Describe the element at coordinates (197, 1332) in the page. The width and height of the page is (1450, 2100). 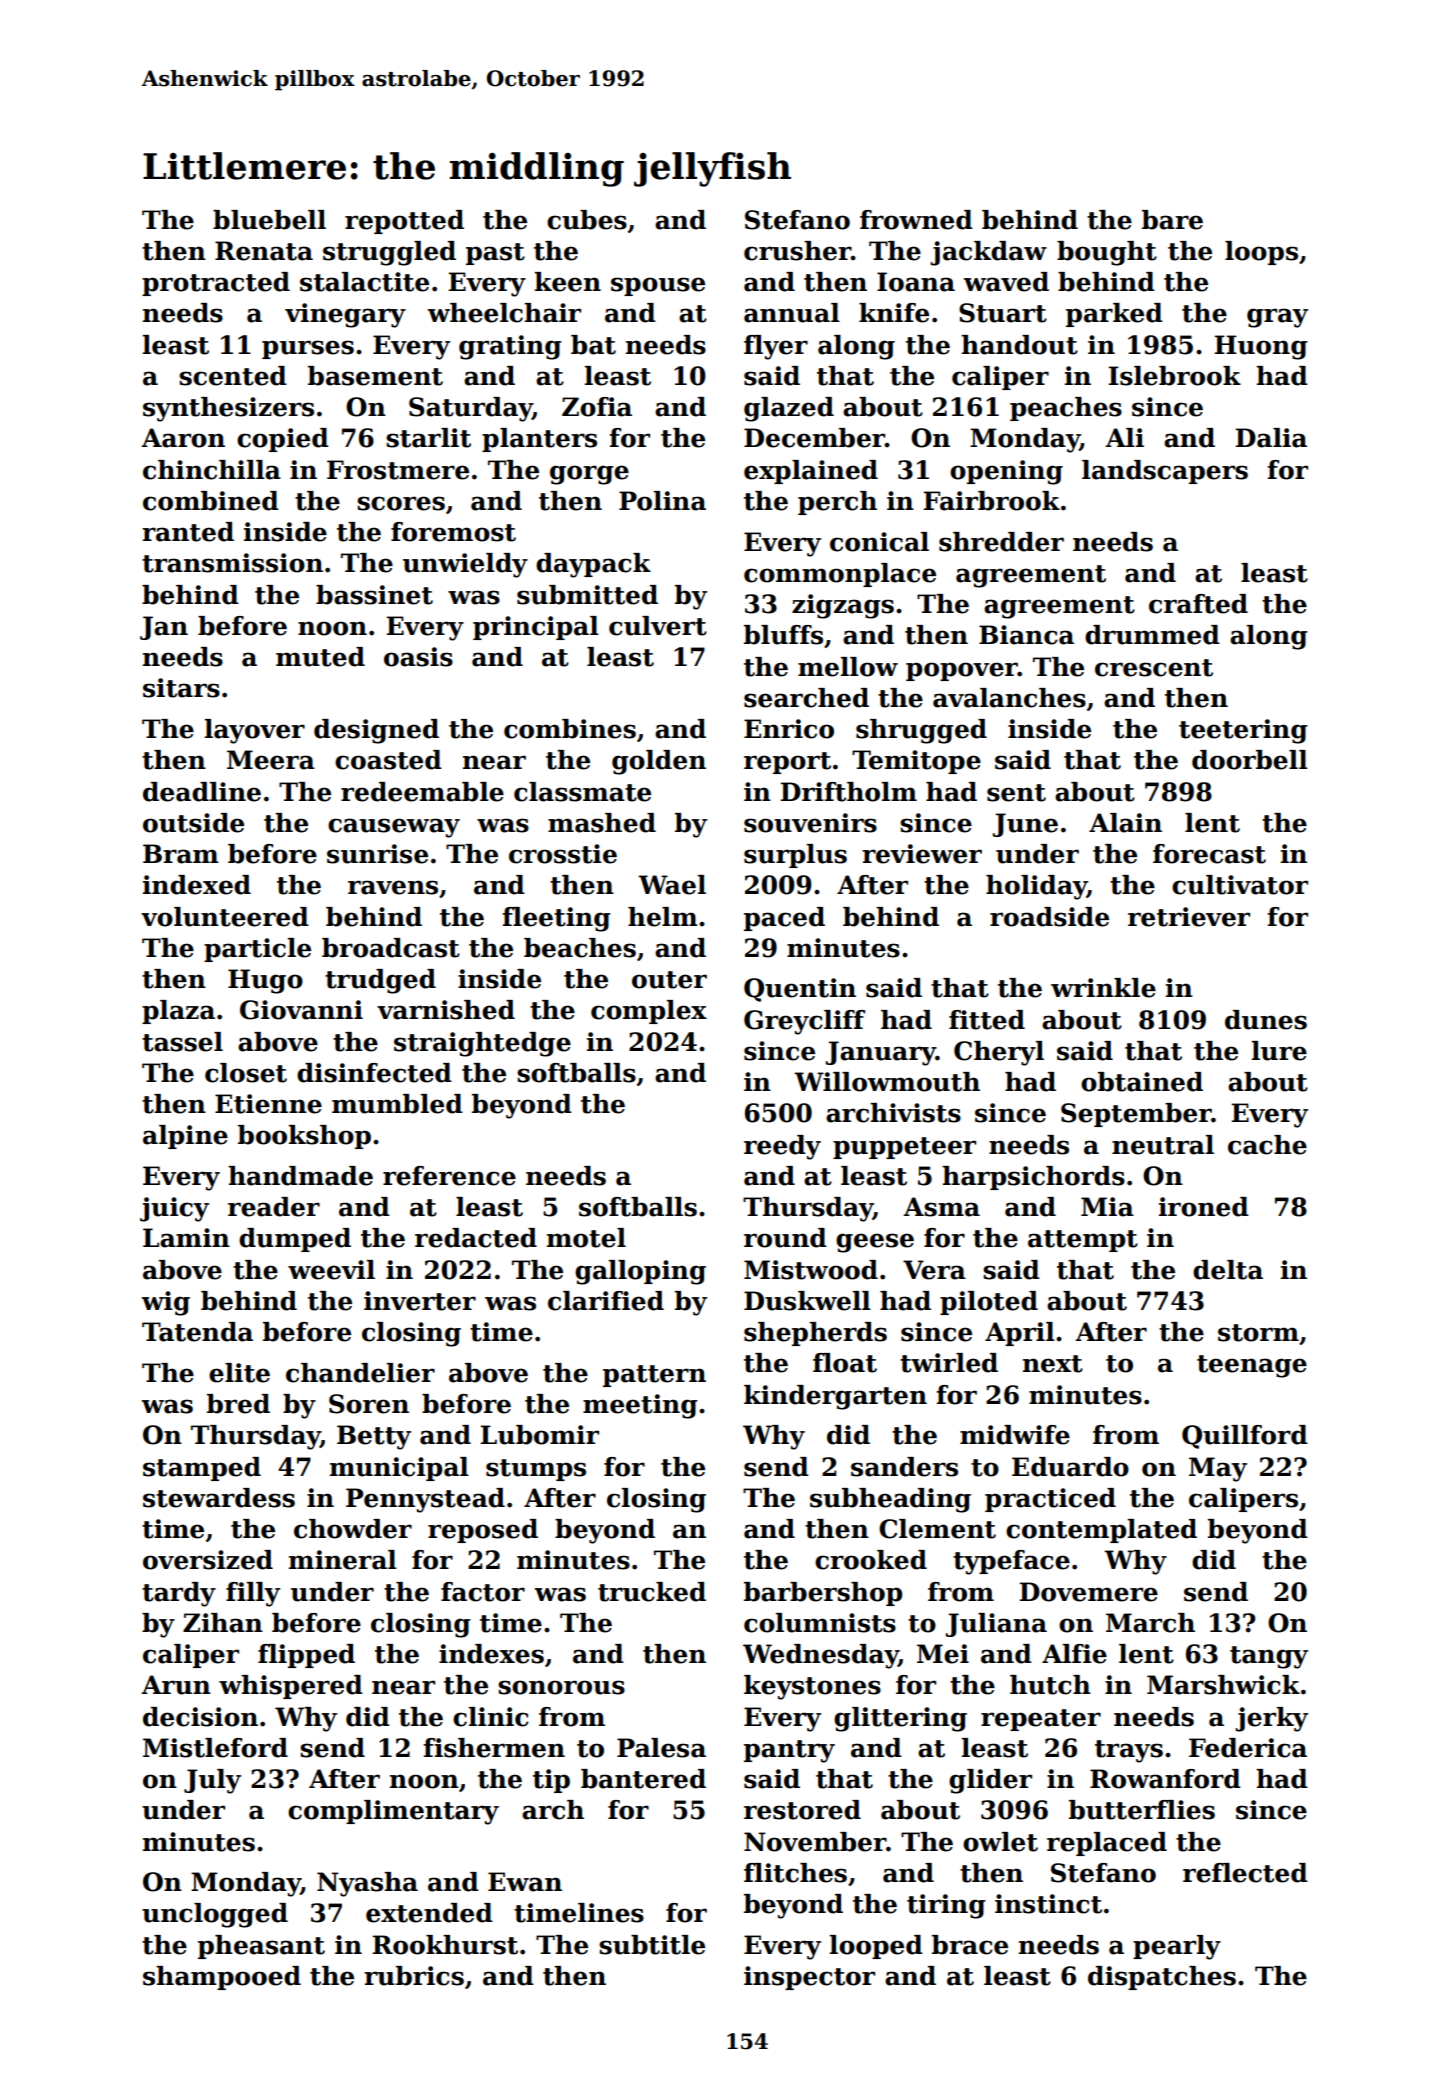
I see `Tatenda` at that location.
